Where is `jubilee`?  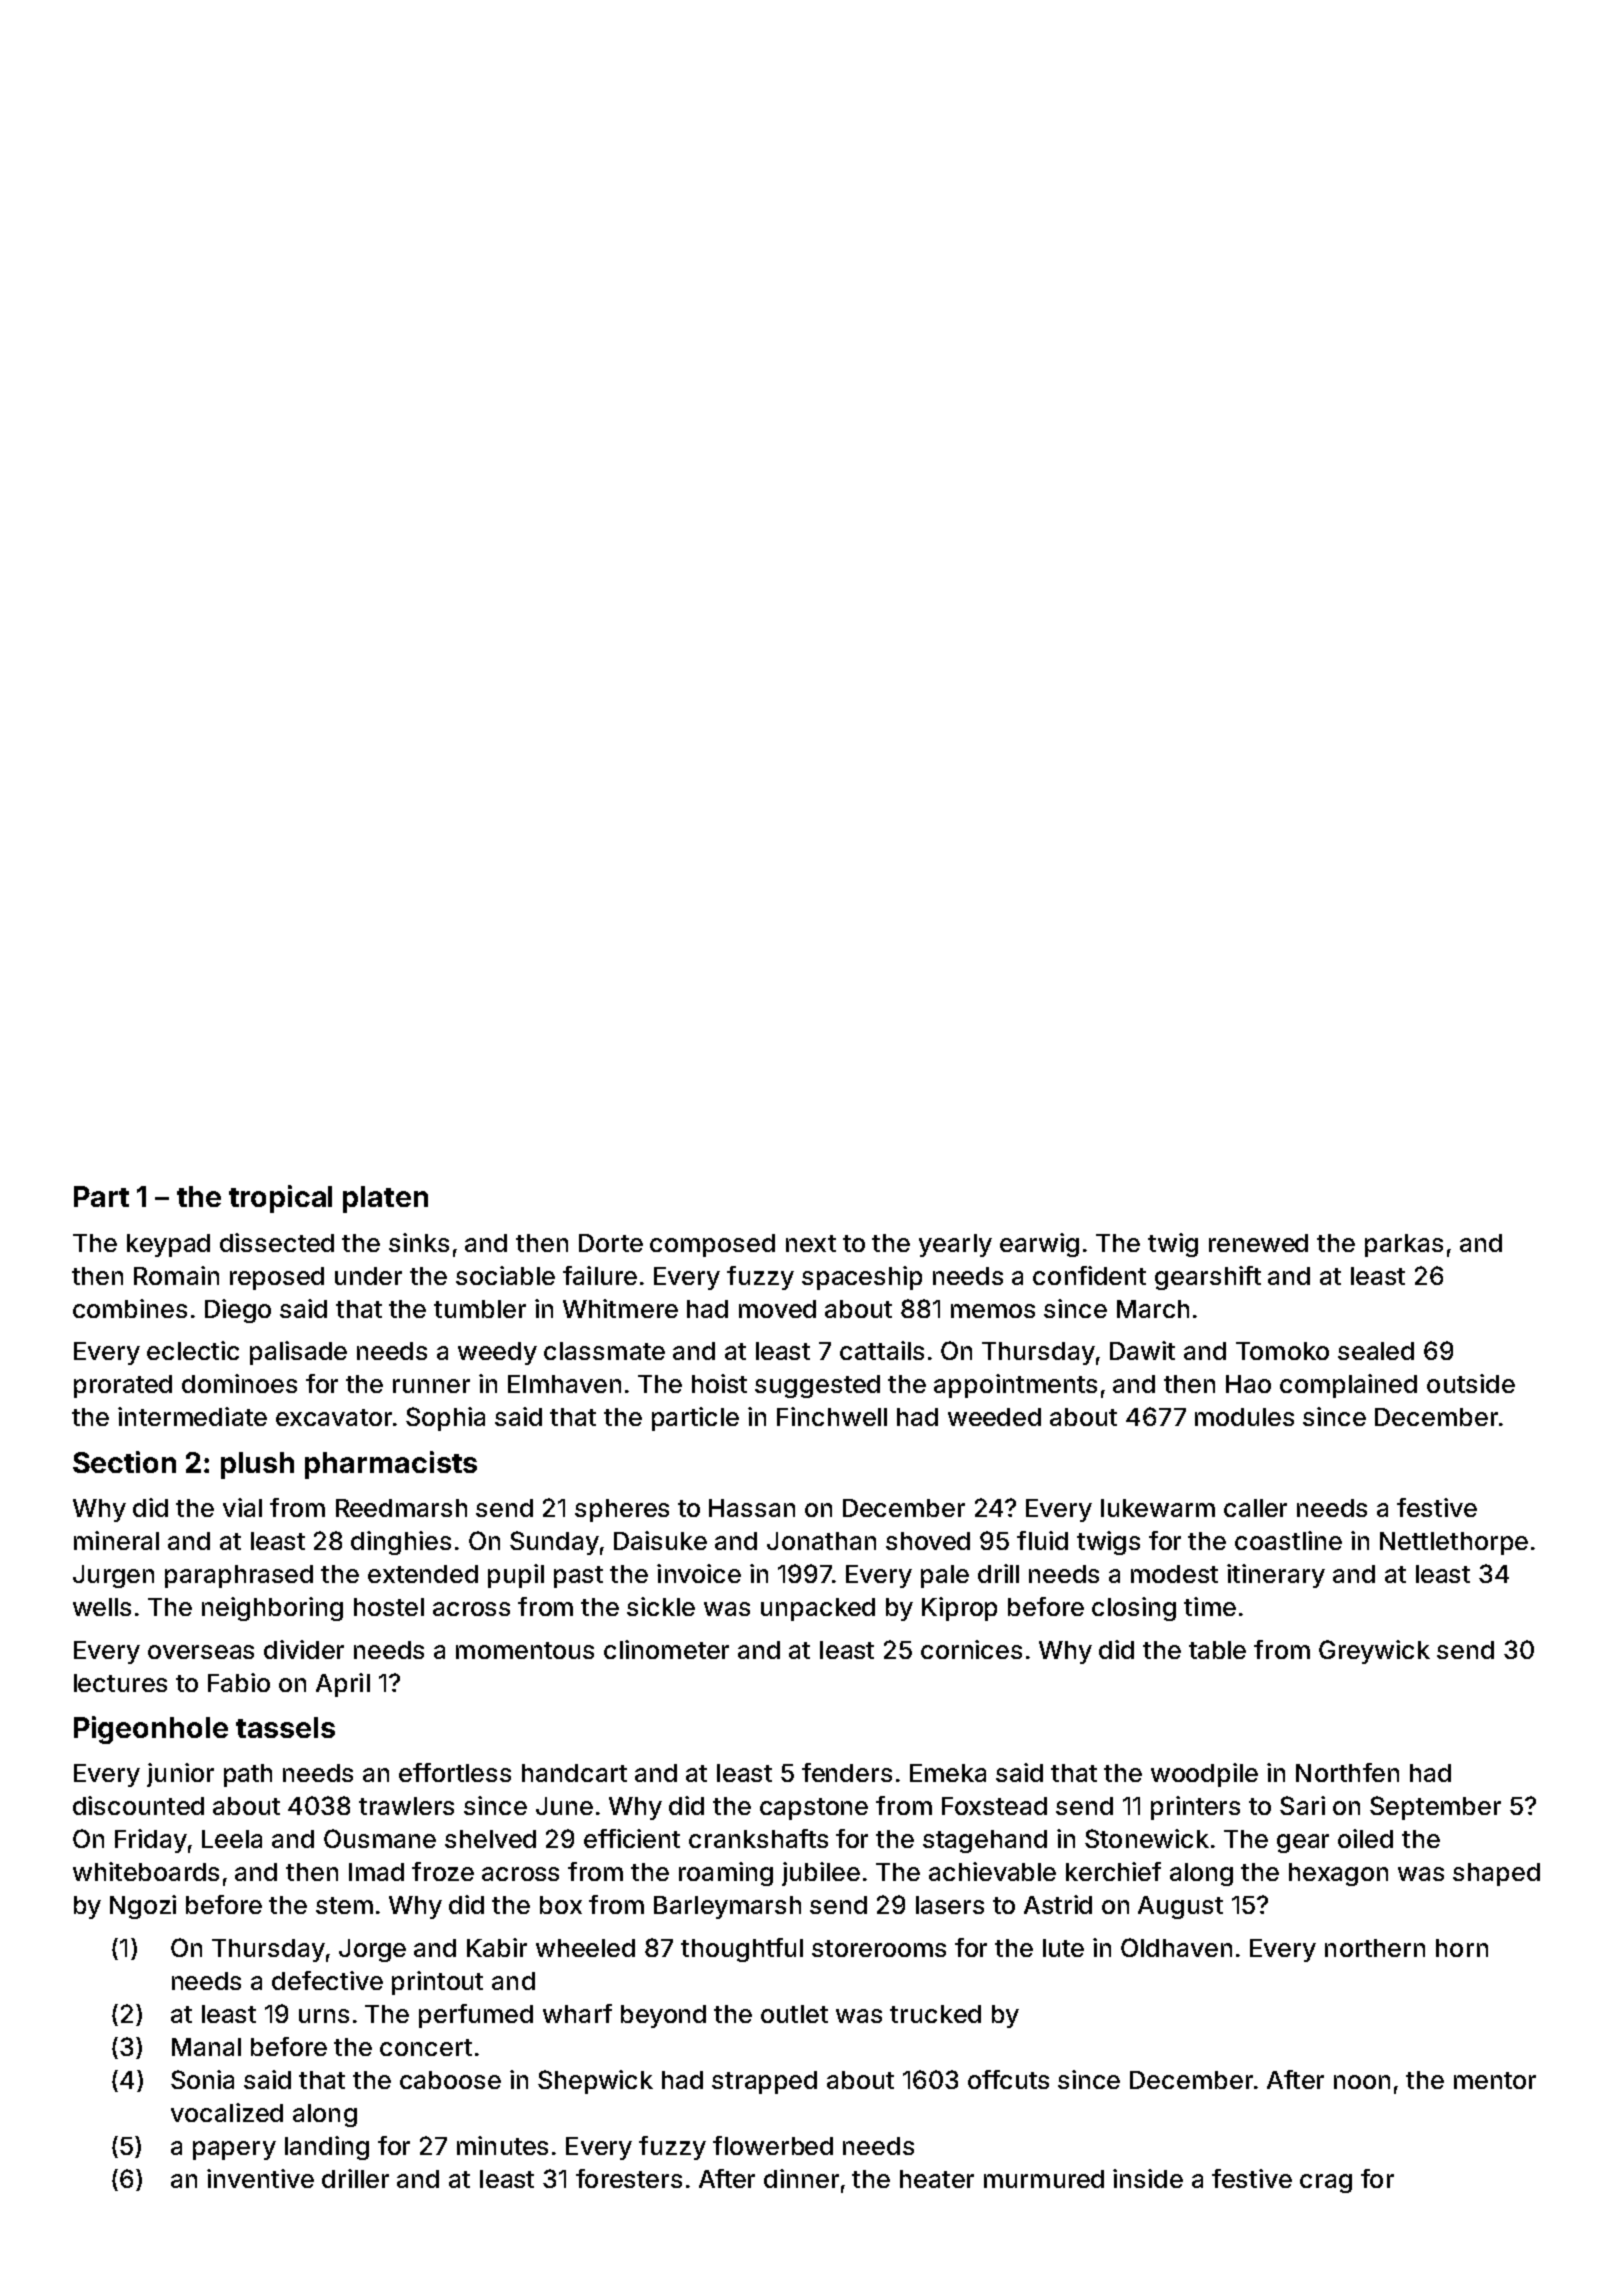
jubilee is located at coordinates (821, 1874).
